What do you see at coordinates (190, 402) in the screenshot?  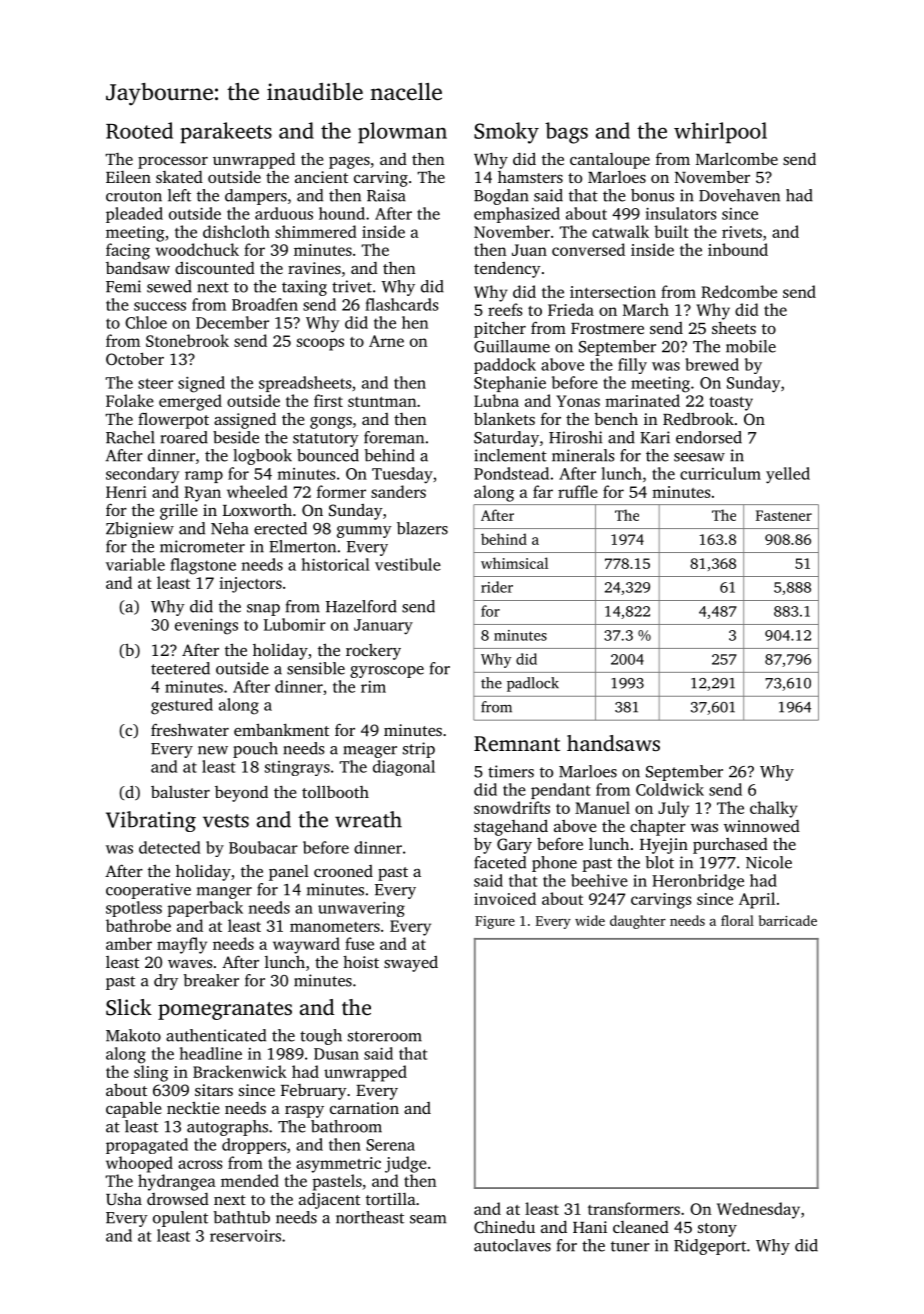 I see `emerged` at bounding box center [190, 402].
